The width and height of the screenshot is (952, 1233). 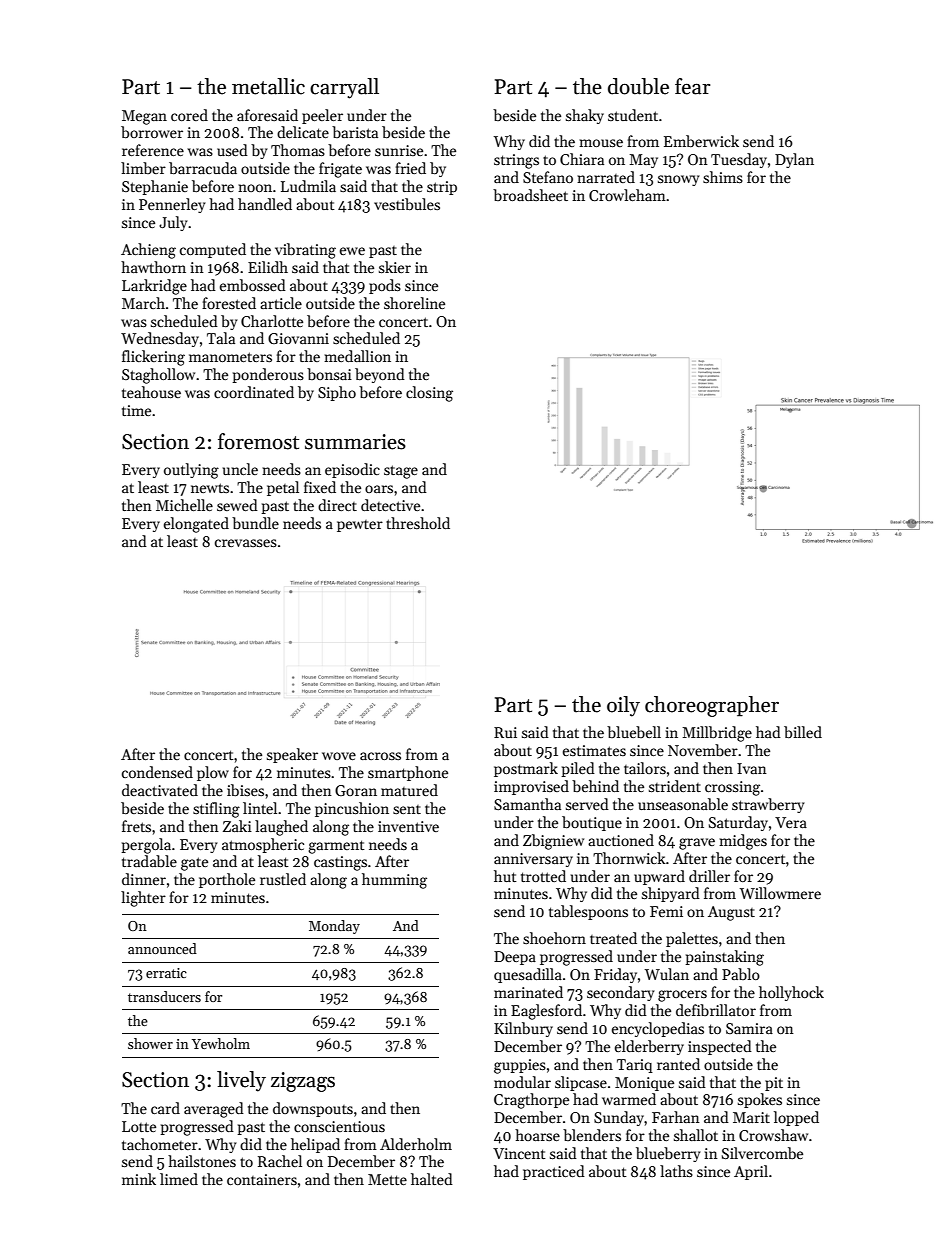 I want to click on choreographer, so click(x=712, y=706).
